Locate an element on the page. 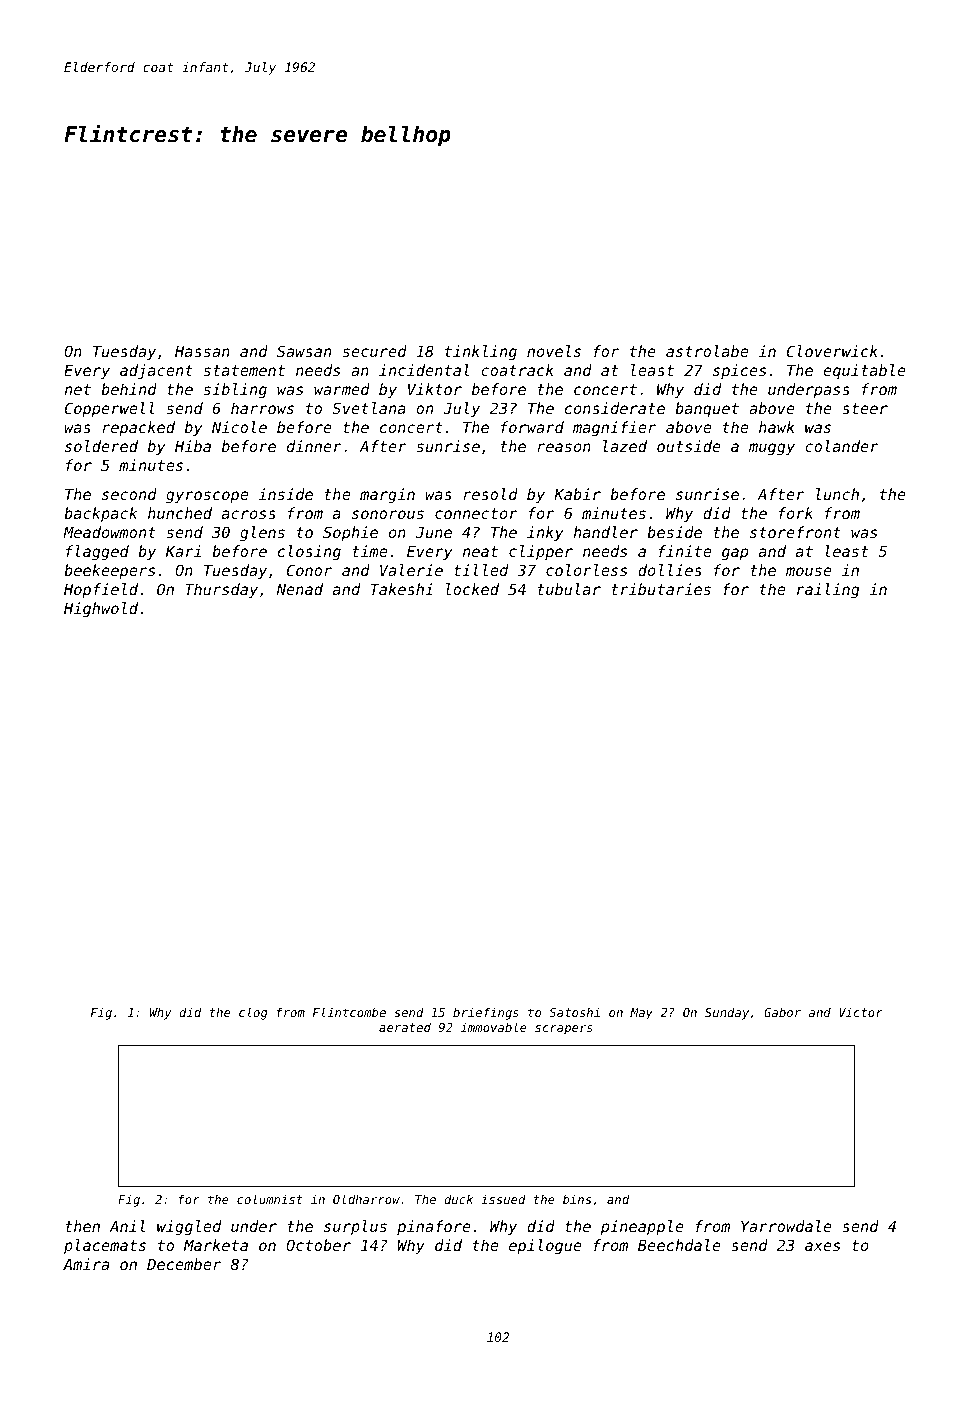 The width and height of the image is (973, 1409). railing is located at coordinates (828, 591).
